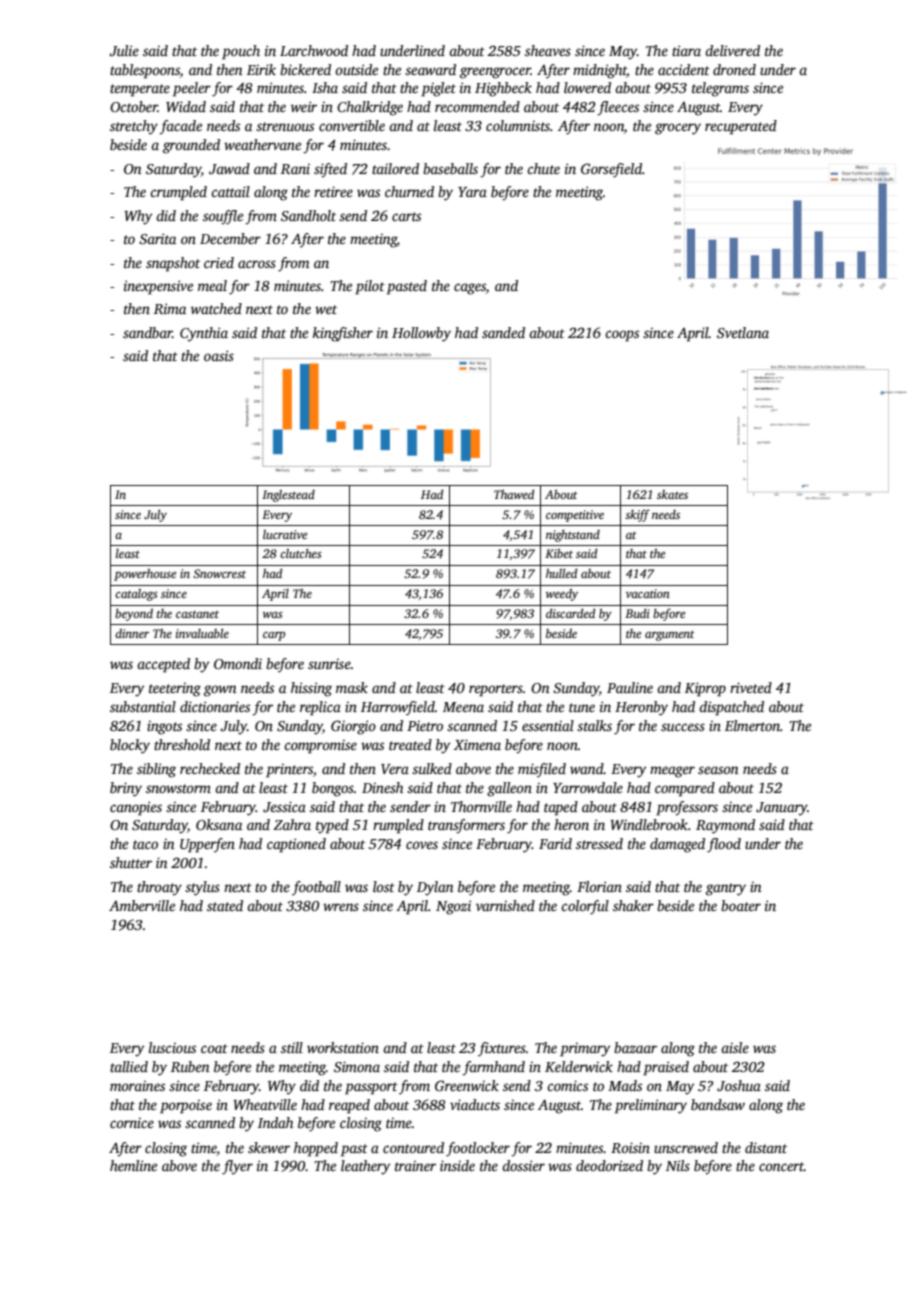 This page has width=924, height=1308. Describe the element at coordinates (475, 1104) in the page. I see `viaducts` at that location.
